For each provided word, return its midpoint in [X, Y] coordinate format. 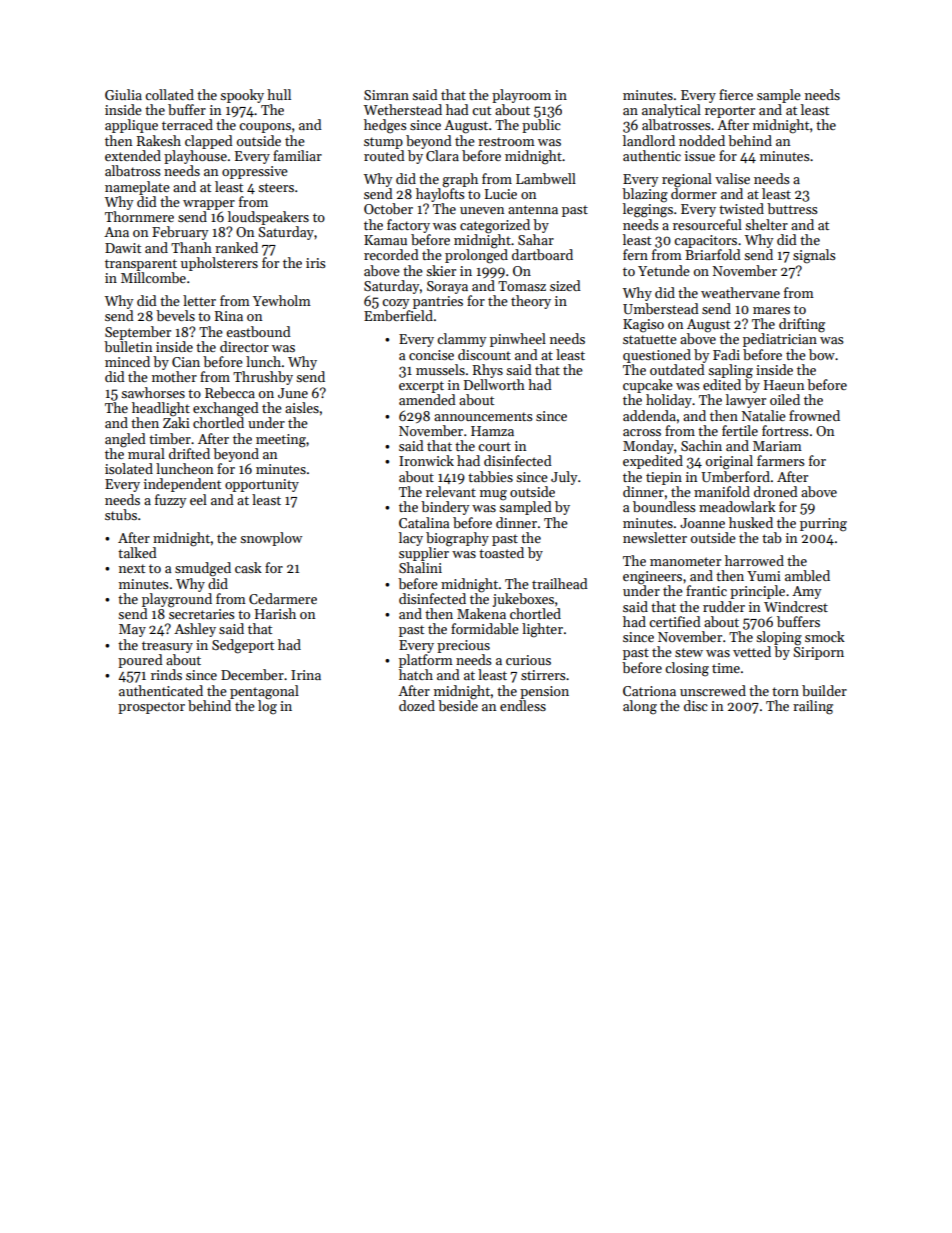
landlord [649, 140]
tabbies [490, 476]
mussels [440, 369]
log [267, 707]
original [729, 462]
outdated [677, 369]
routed [384, 155]
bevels [175, 315]
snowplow [271, 539]
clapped [209, 142]
